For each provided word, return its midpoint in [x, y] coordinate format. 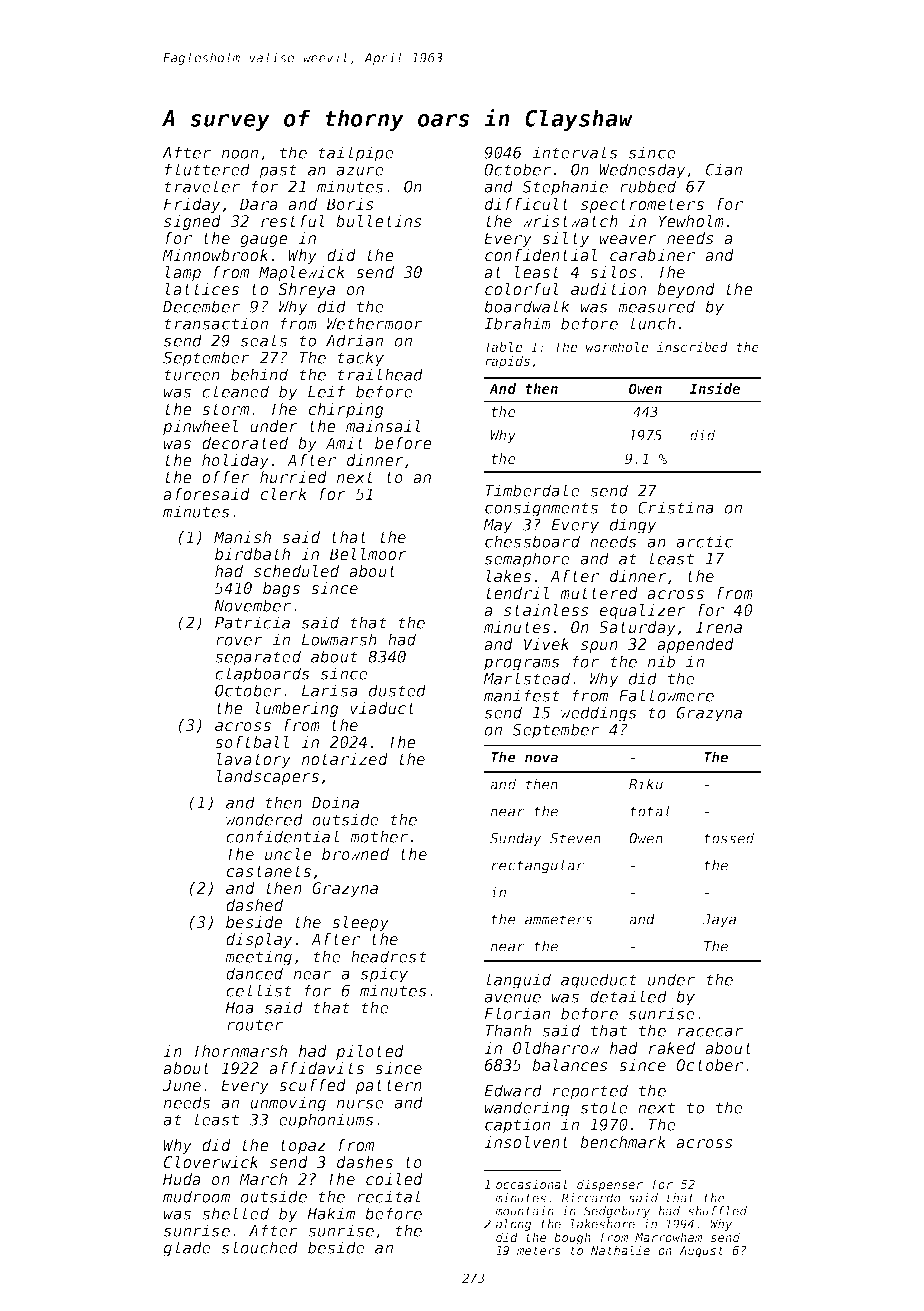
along [514, 1225]
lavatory [254, 760]
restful [293, 221]
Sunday [516, 839]
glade [187, 1249]
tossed [729, 838]
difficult [527, 204]
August [701, 1252]
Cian [724, 169]
